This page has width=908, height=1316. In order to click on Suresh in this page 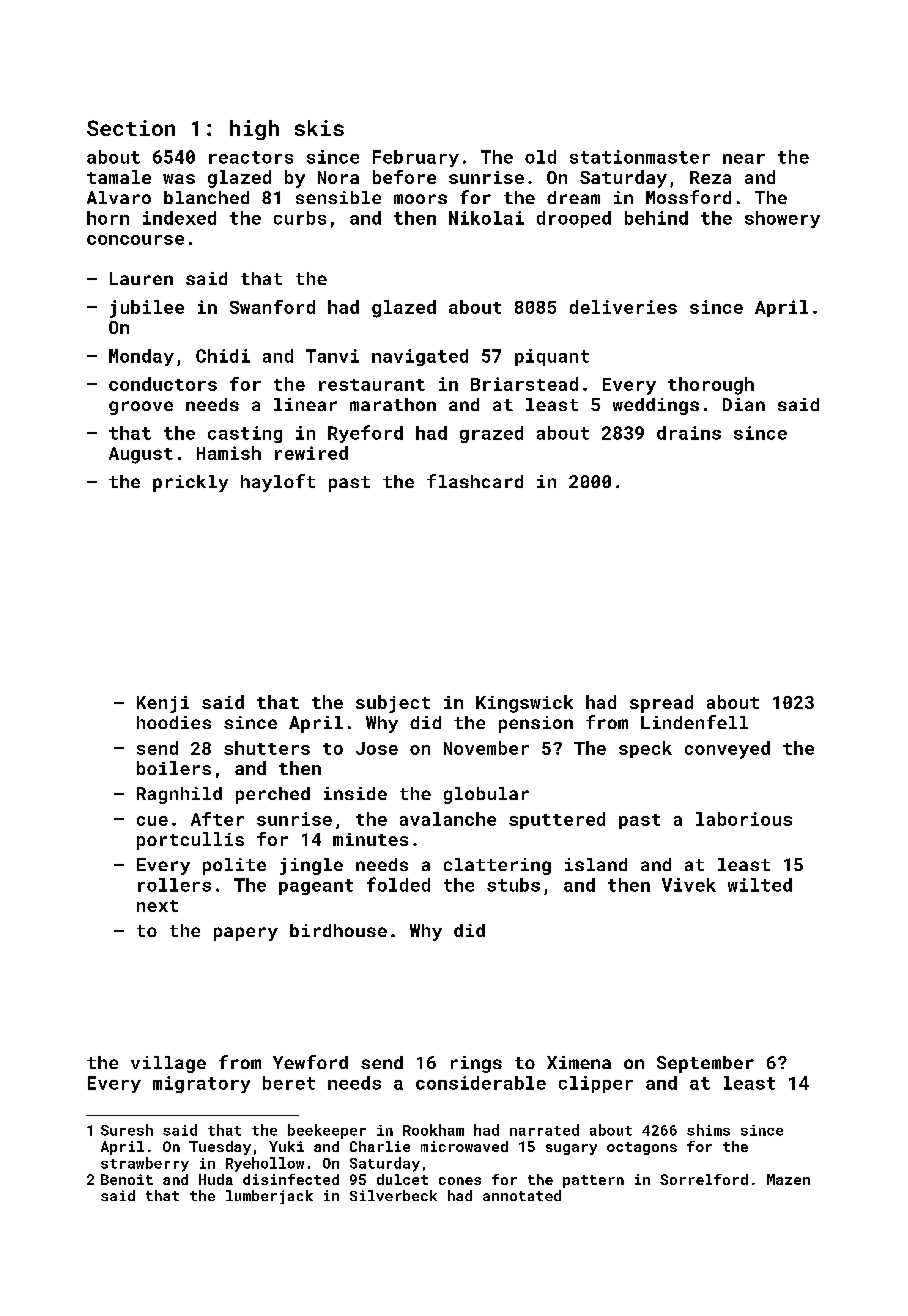, I will do `click(127, 1130)`.
